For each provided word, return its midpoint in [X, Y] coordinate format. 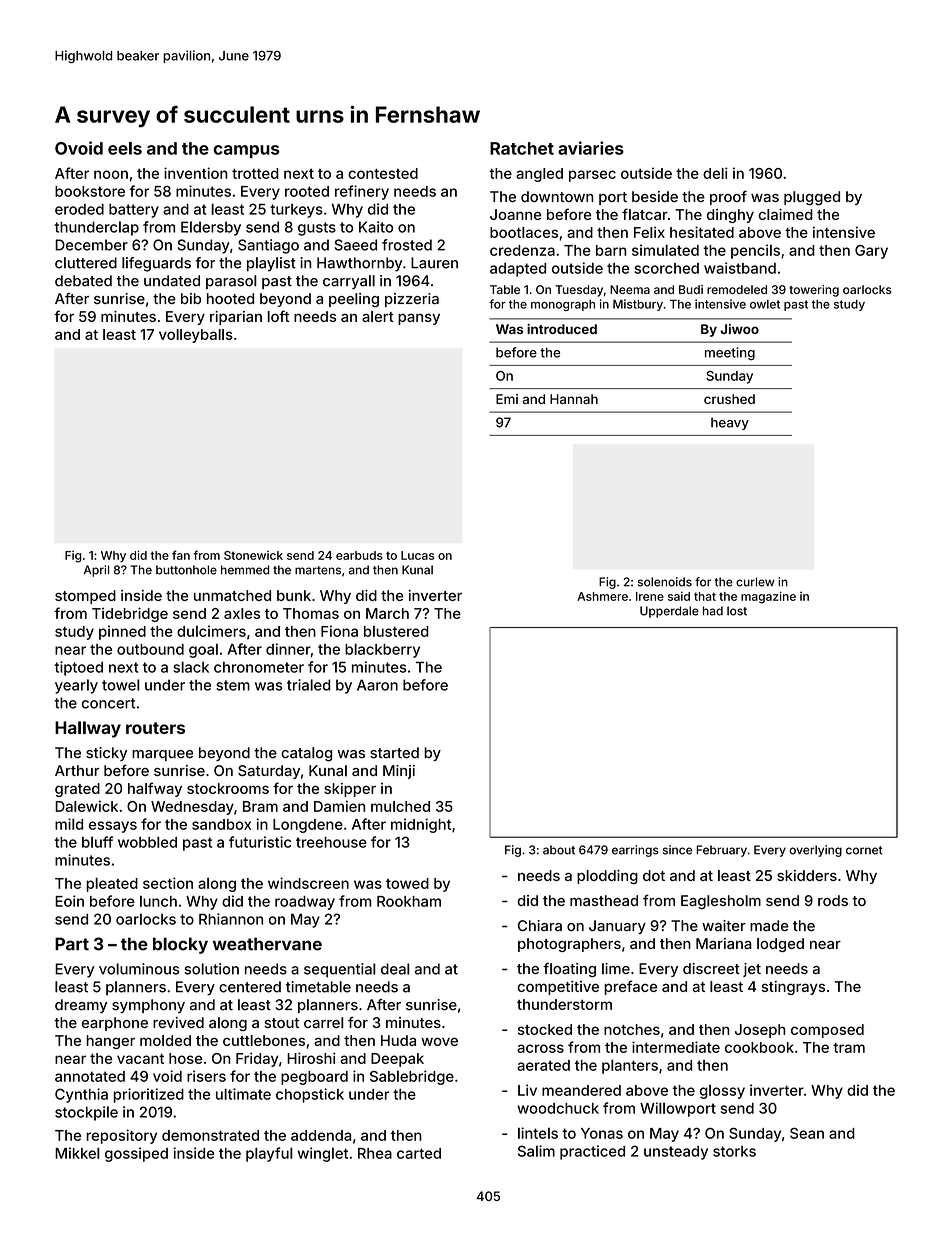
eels [125, 148]
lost [737, 611]
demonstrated [210, 1135]
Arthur [77, 770]
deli [715, 173]
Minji [399, 772]
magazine [768, 597]
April [96, 571]
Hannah [574, 399]
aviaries [591, 148]
